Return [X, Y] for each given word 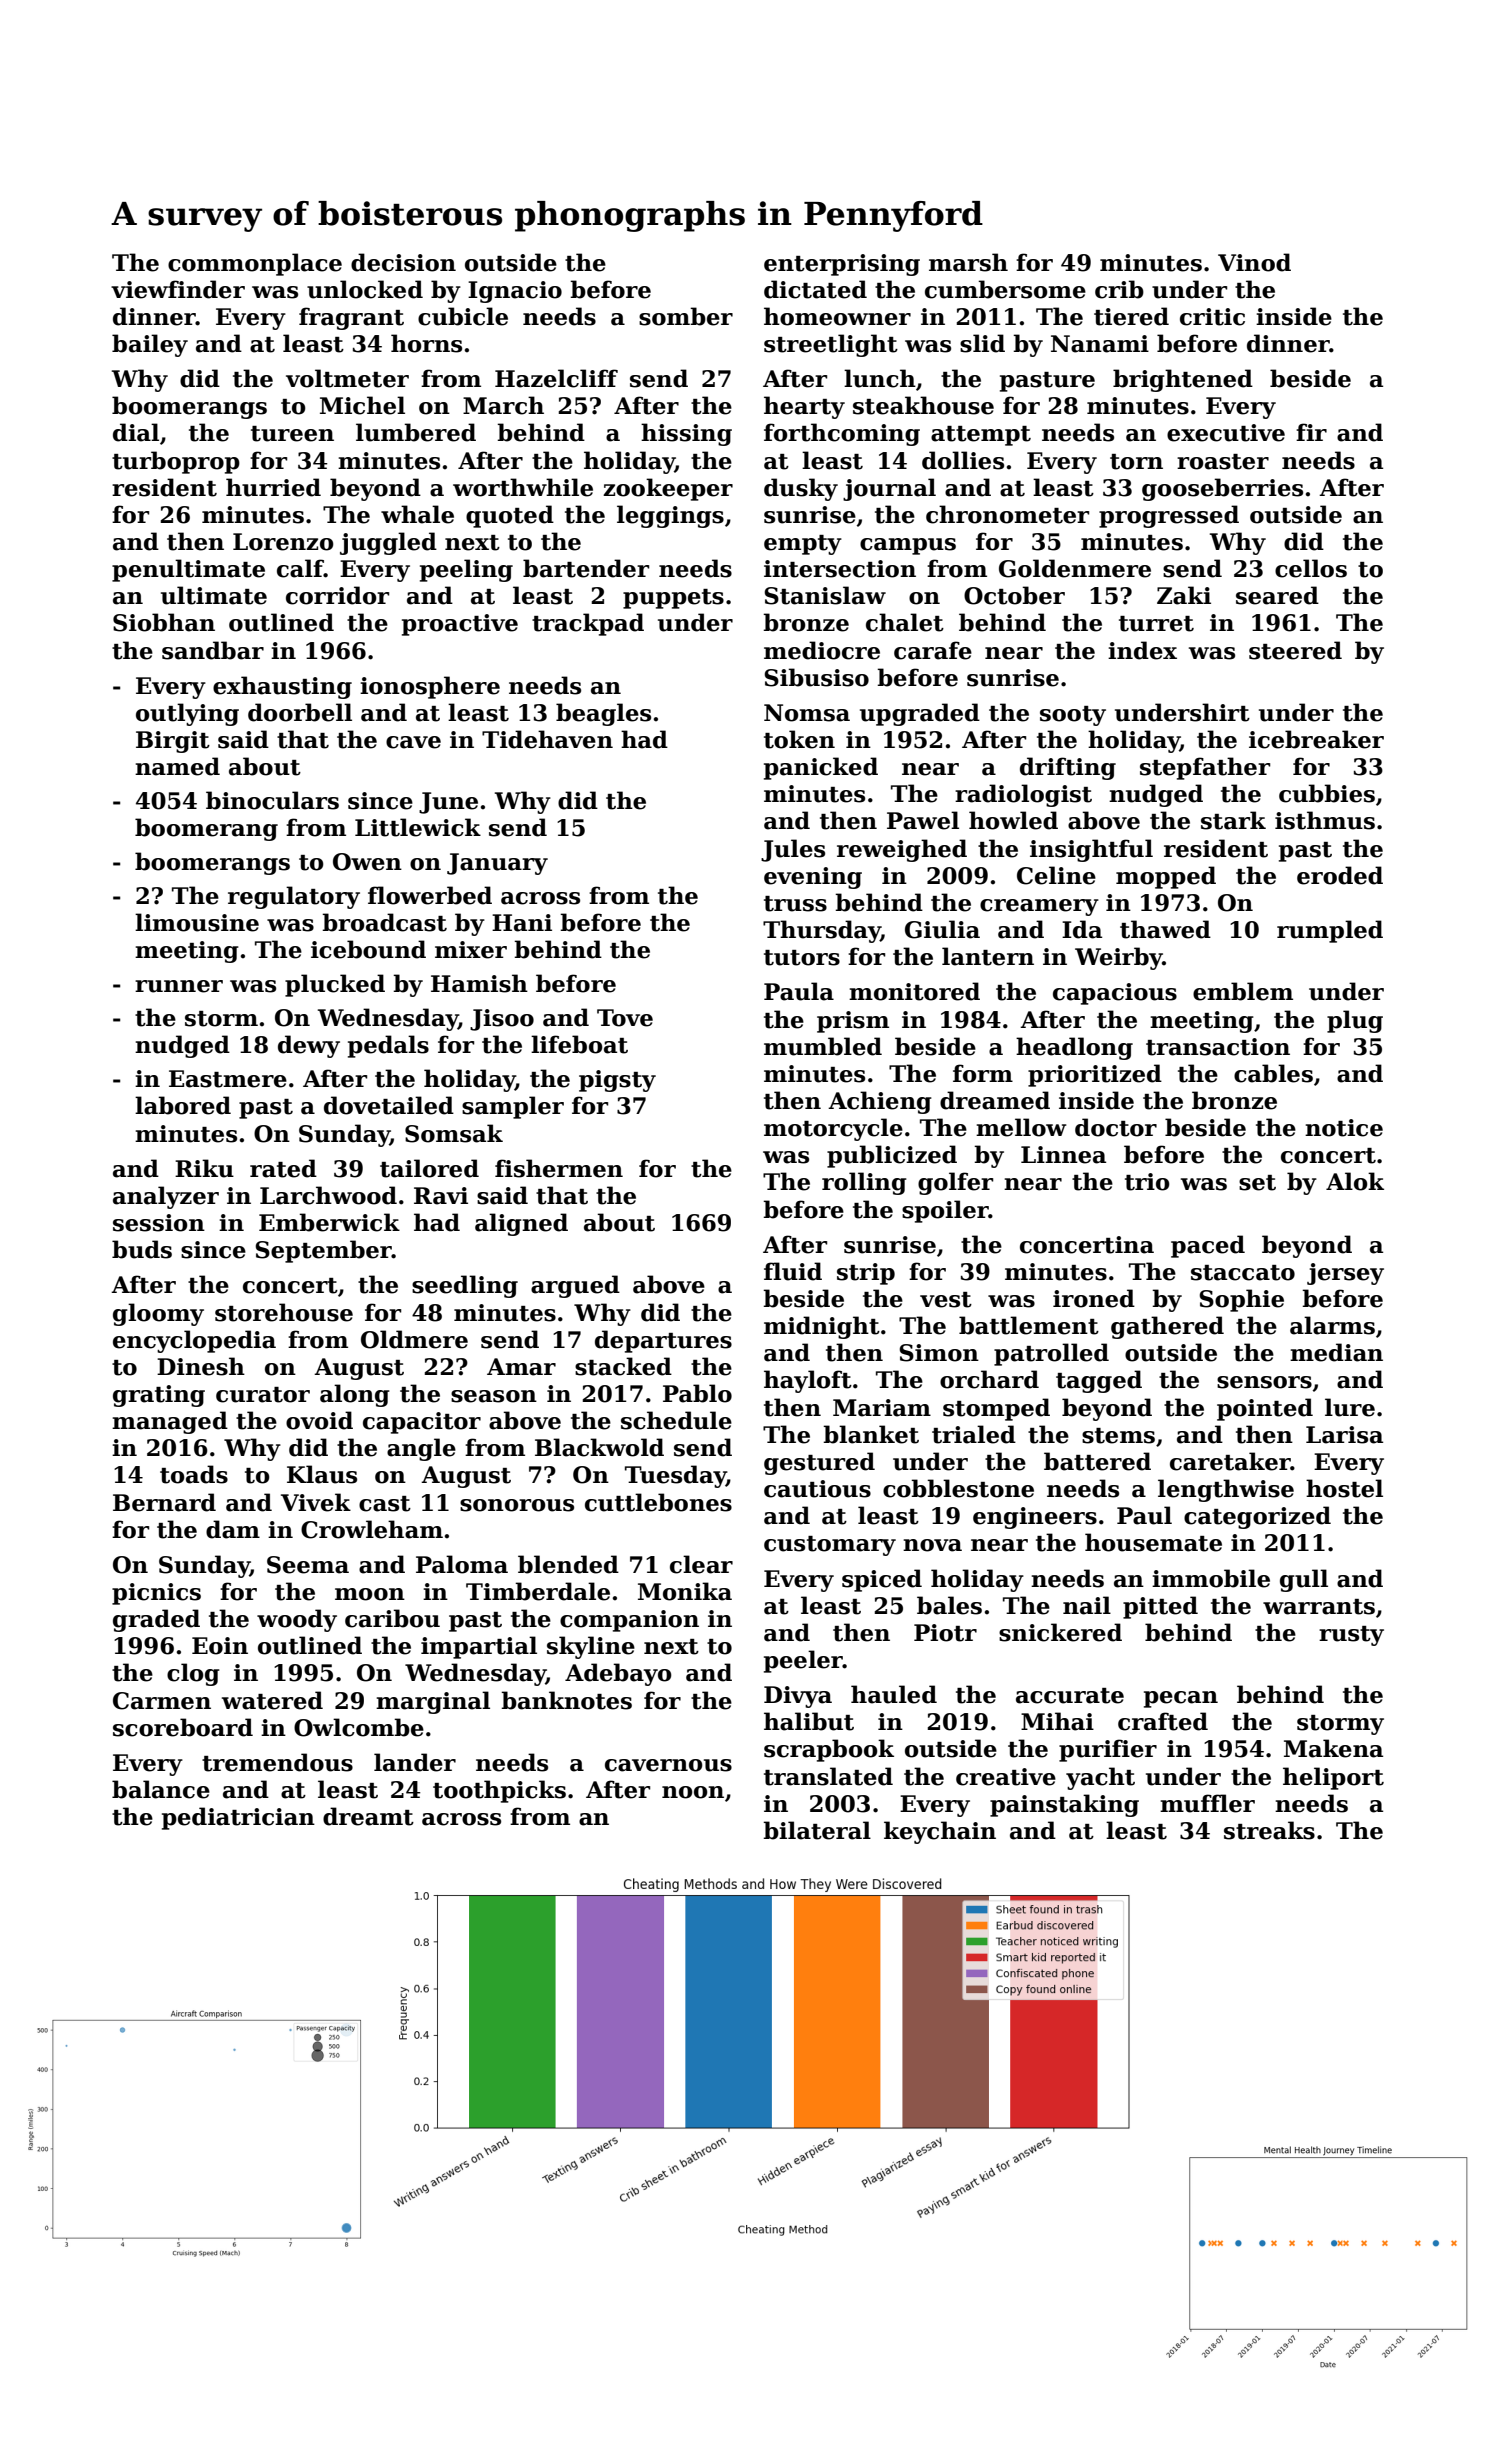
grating [159, 1396]
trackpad [588, 624]
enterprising [842, 265]
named [177, 766]
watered [272, 1700]
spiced [882, 1580]
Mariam [882, 1408]
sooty [1073, 716]
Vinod [1254, 262]
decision [403, 262]
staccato [1243, 1273]
